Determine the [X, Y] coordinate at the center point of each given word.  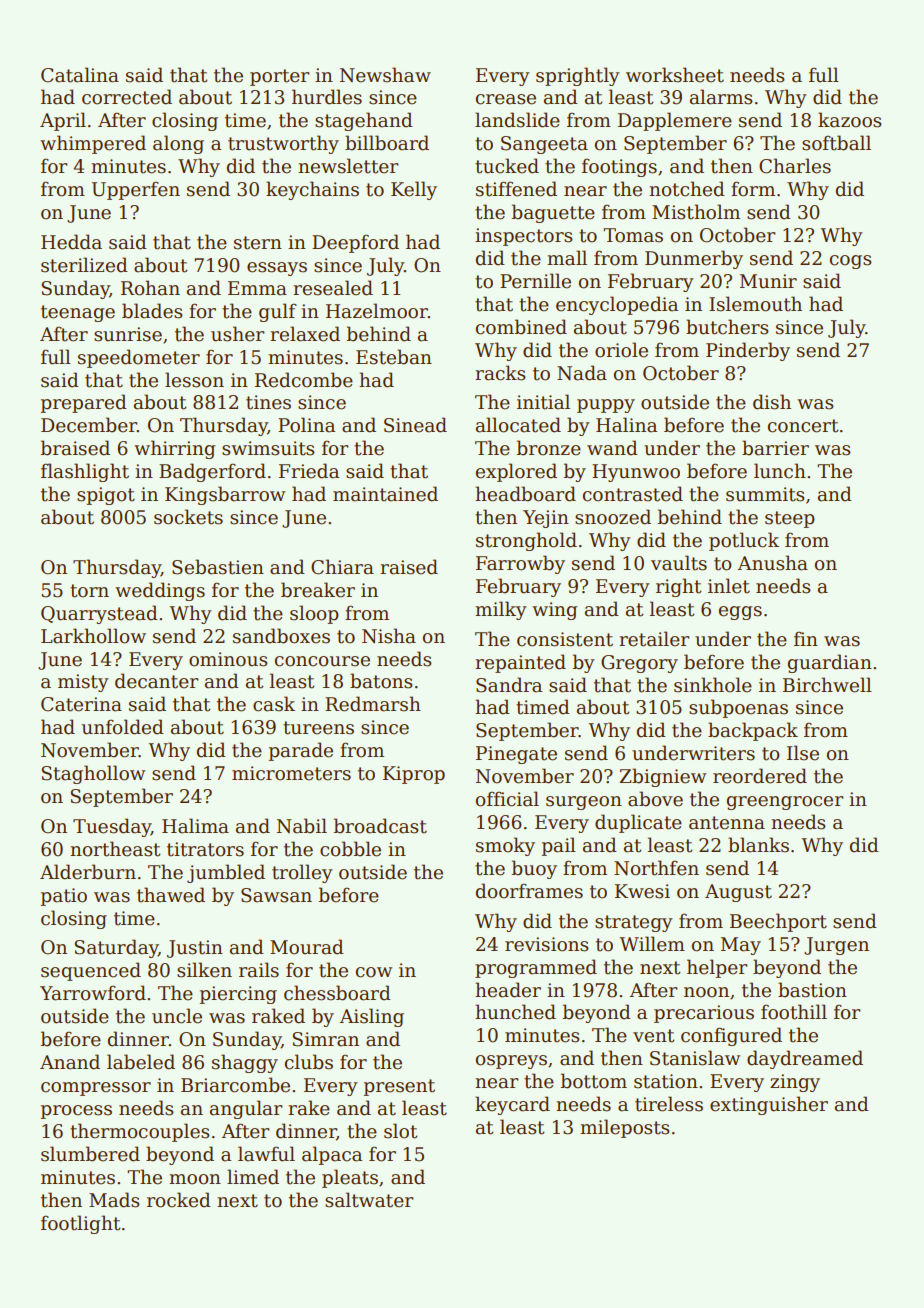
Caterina [81, 704]
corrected [127, 97]
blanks [758, 845]
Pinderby [748, 351]
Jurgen [836, 946]
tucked [507, 166]
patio [64, 897]
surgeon [584, 803]
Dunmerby [694, 259]
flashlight [85, 472]
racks [500, 373]
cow [374, 972]
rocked [179, 1200]
